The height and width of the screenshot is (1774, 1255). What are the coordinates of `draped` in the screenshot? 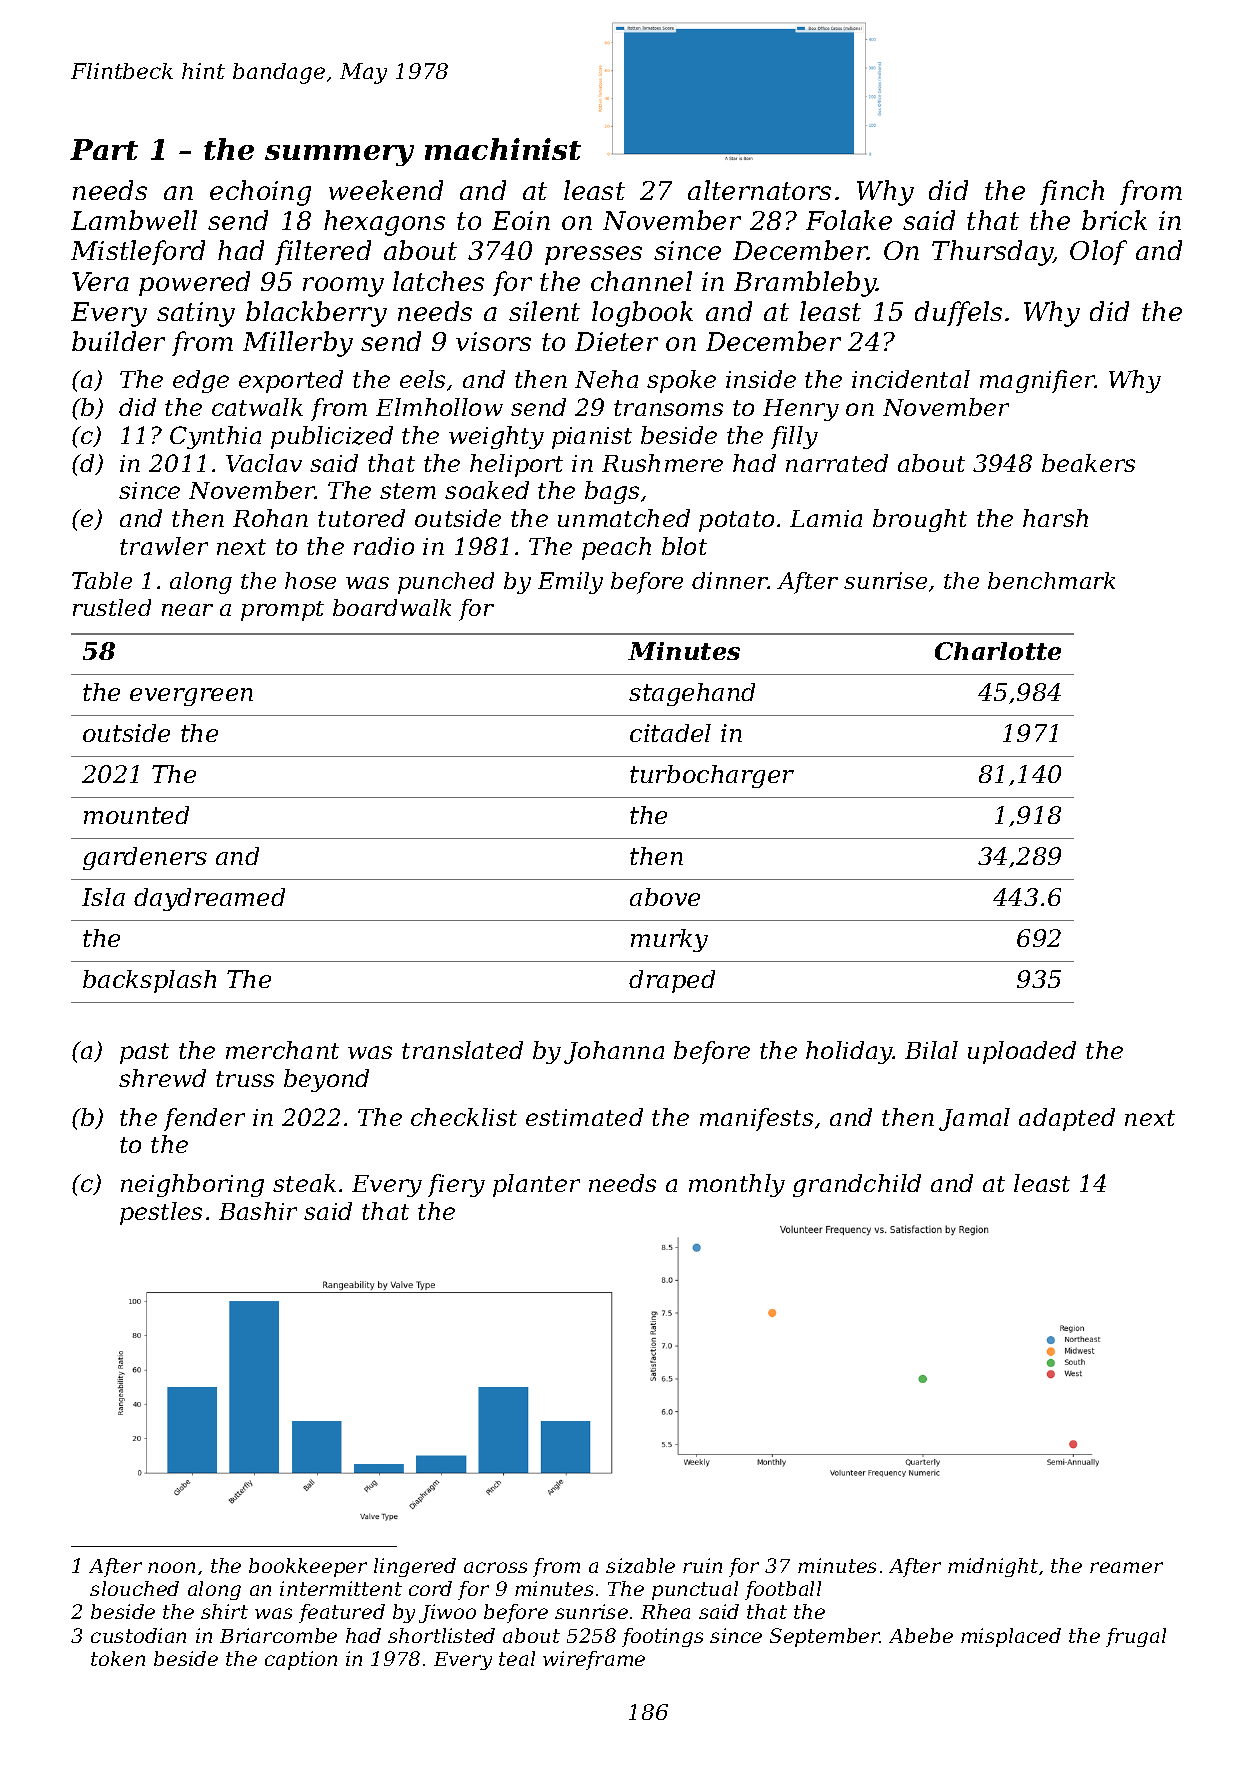 It's located at (672, 981).
